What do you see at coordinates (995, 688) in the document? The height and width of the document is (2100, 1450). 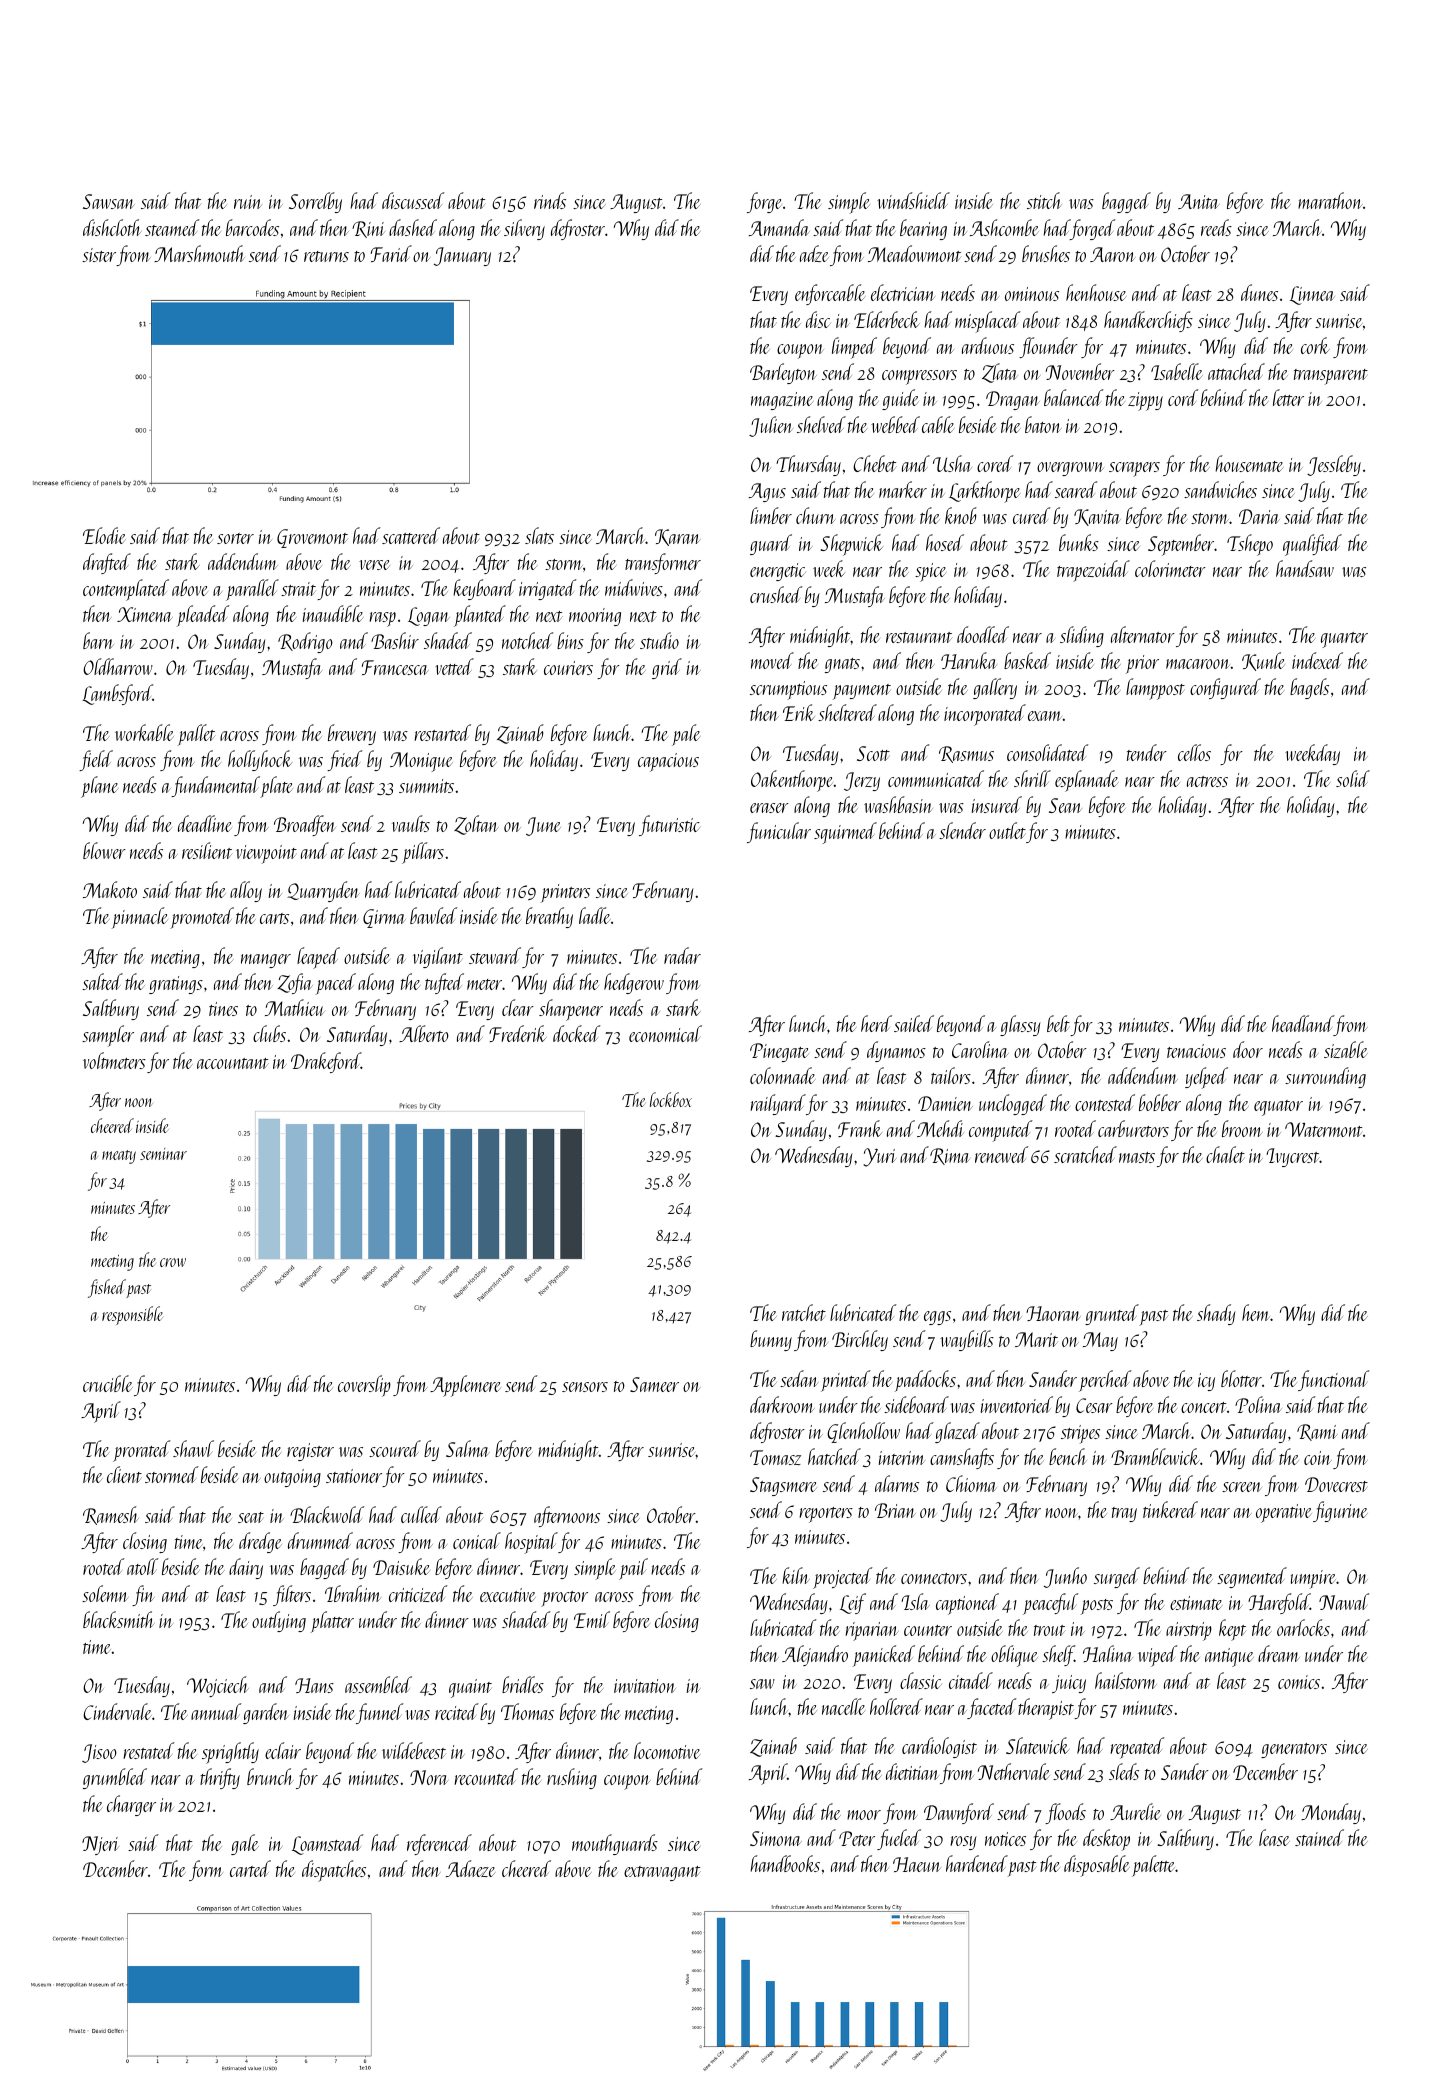 I see `gallery` at bounding box center [995, 688].
